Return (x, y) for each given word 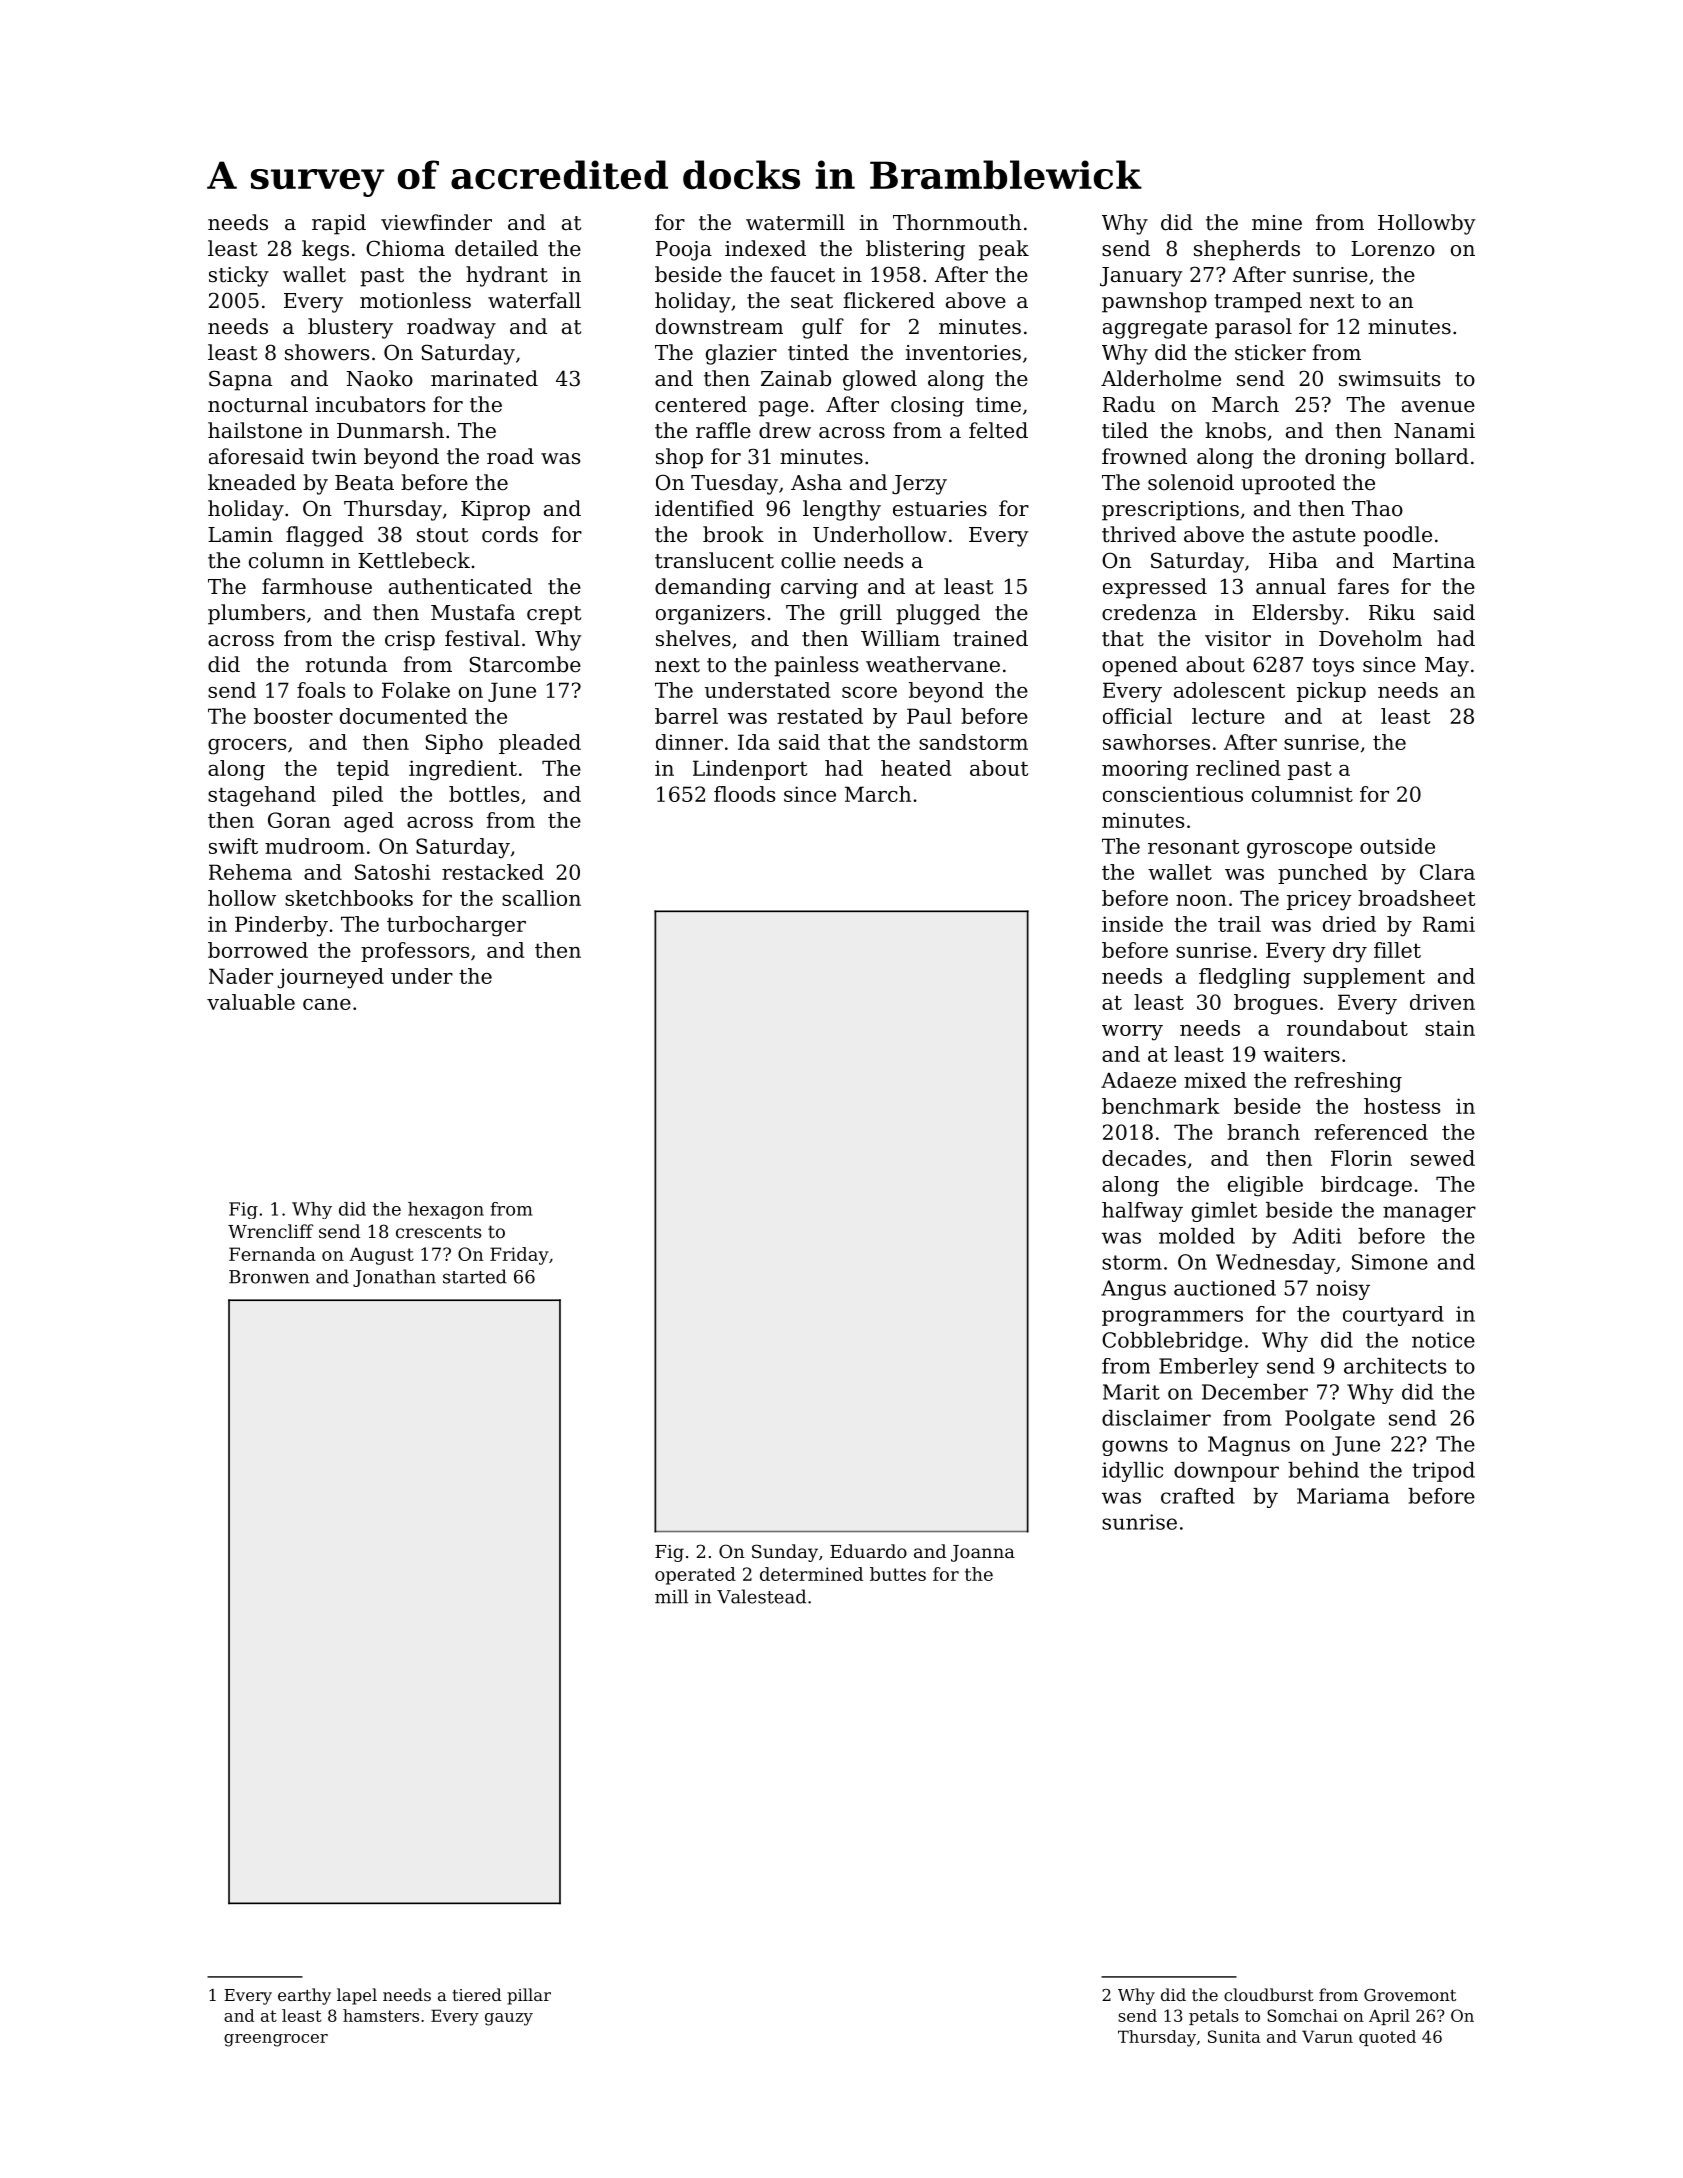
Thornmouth (957, 222)
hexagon (446, 1210)
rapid (339, 224)
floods (744, 794)
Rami (1449, 924)
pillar (529, 1996)
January (1141, 277)
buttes (898, 1574)
